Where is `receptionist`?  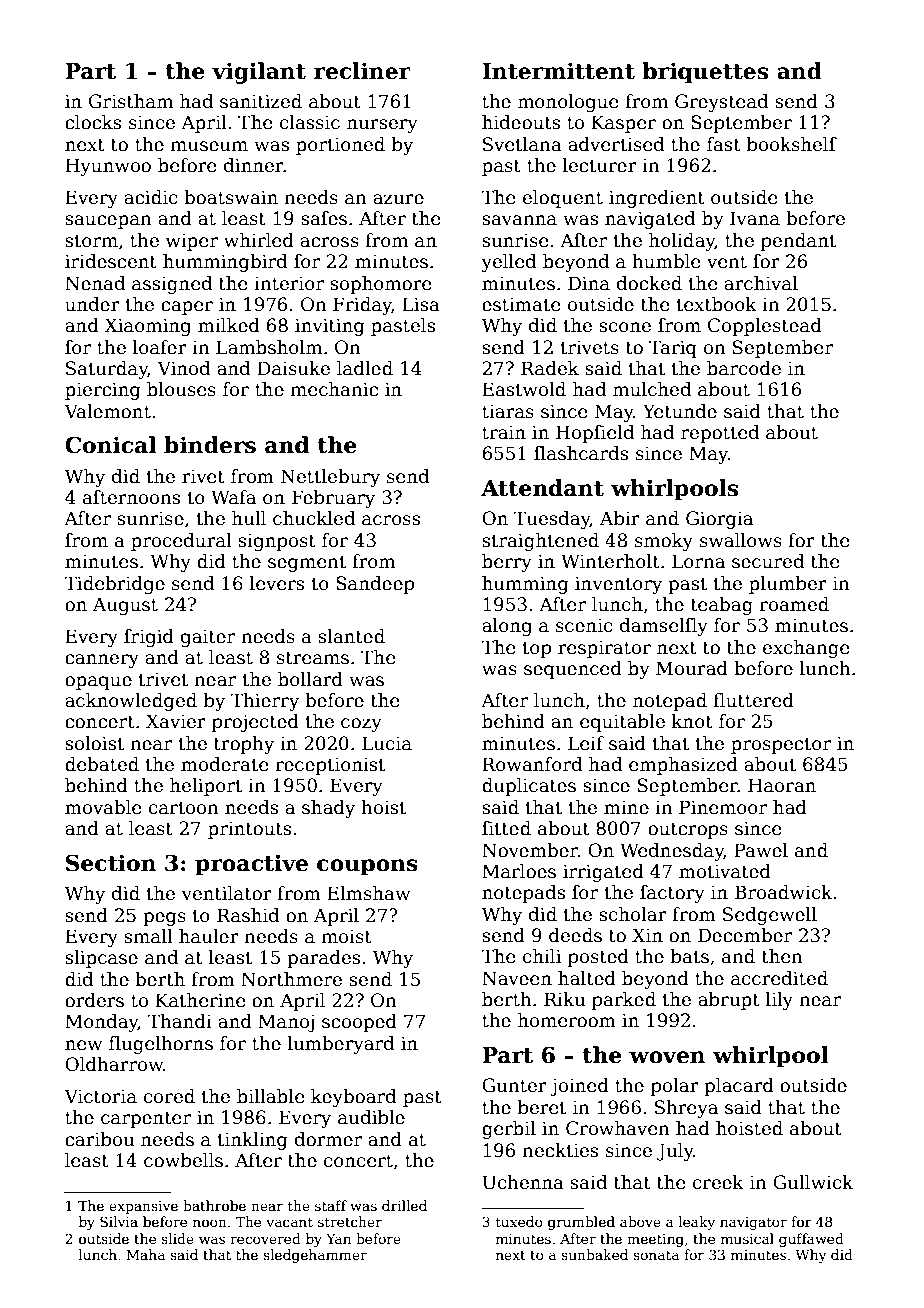
receptionist is located at coordinates (330, 766).
